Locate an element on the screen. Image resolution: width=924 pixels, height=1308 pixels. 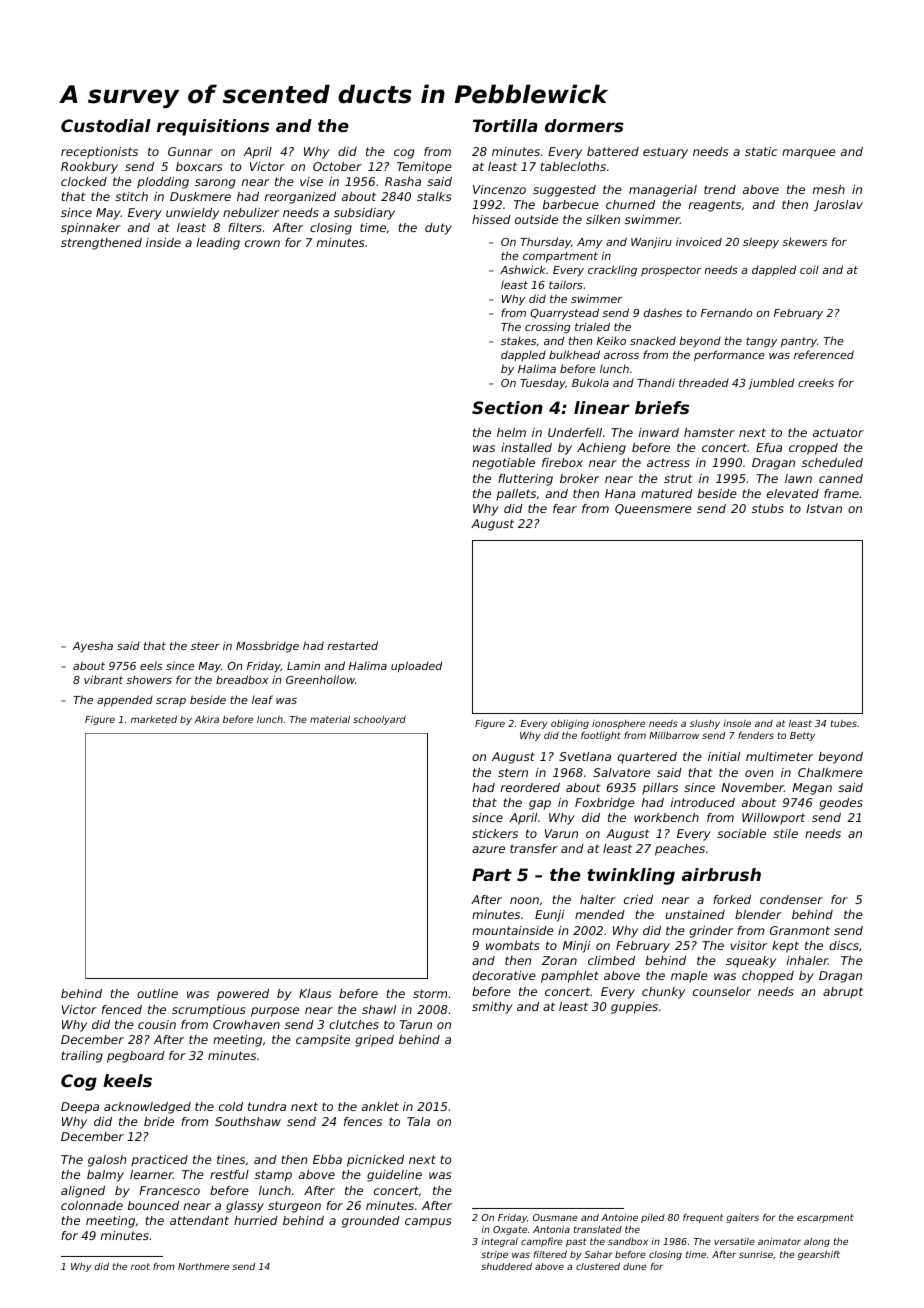
Rookbury is located at coordinates (89, 168).
